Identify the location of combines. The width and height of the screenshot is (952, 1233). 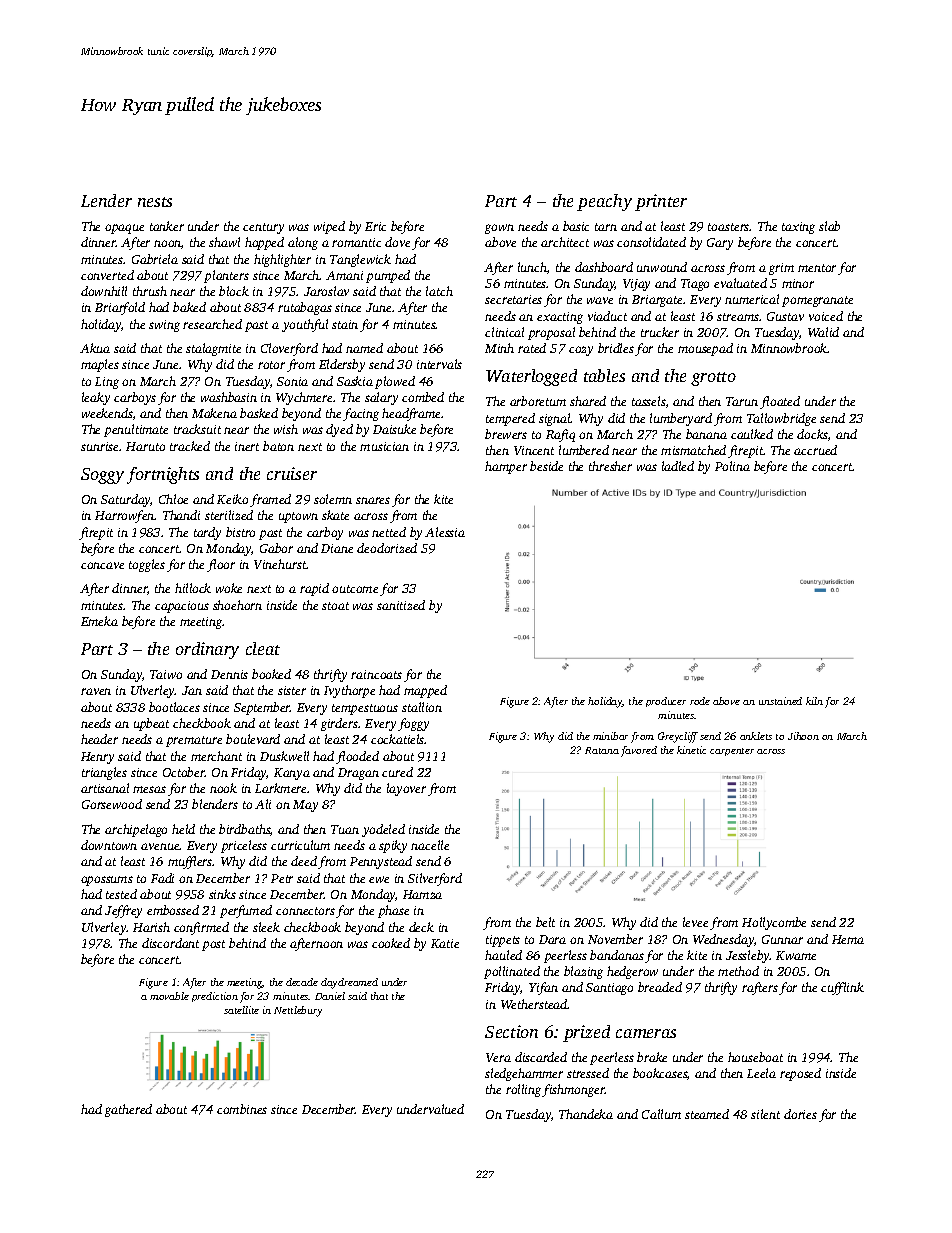
(242, 1109).
